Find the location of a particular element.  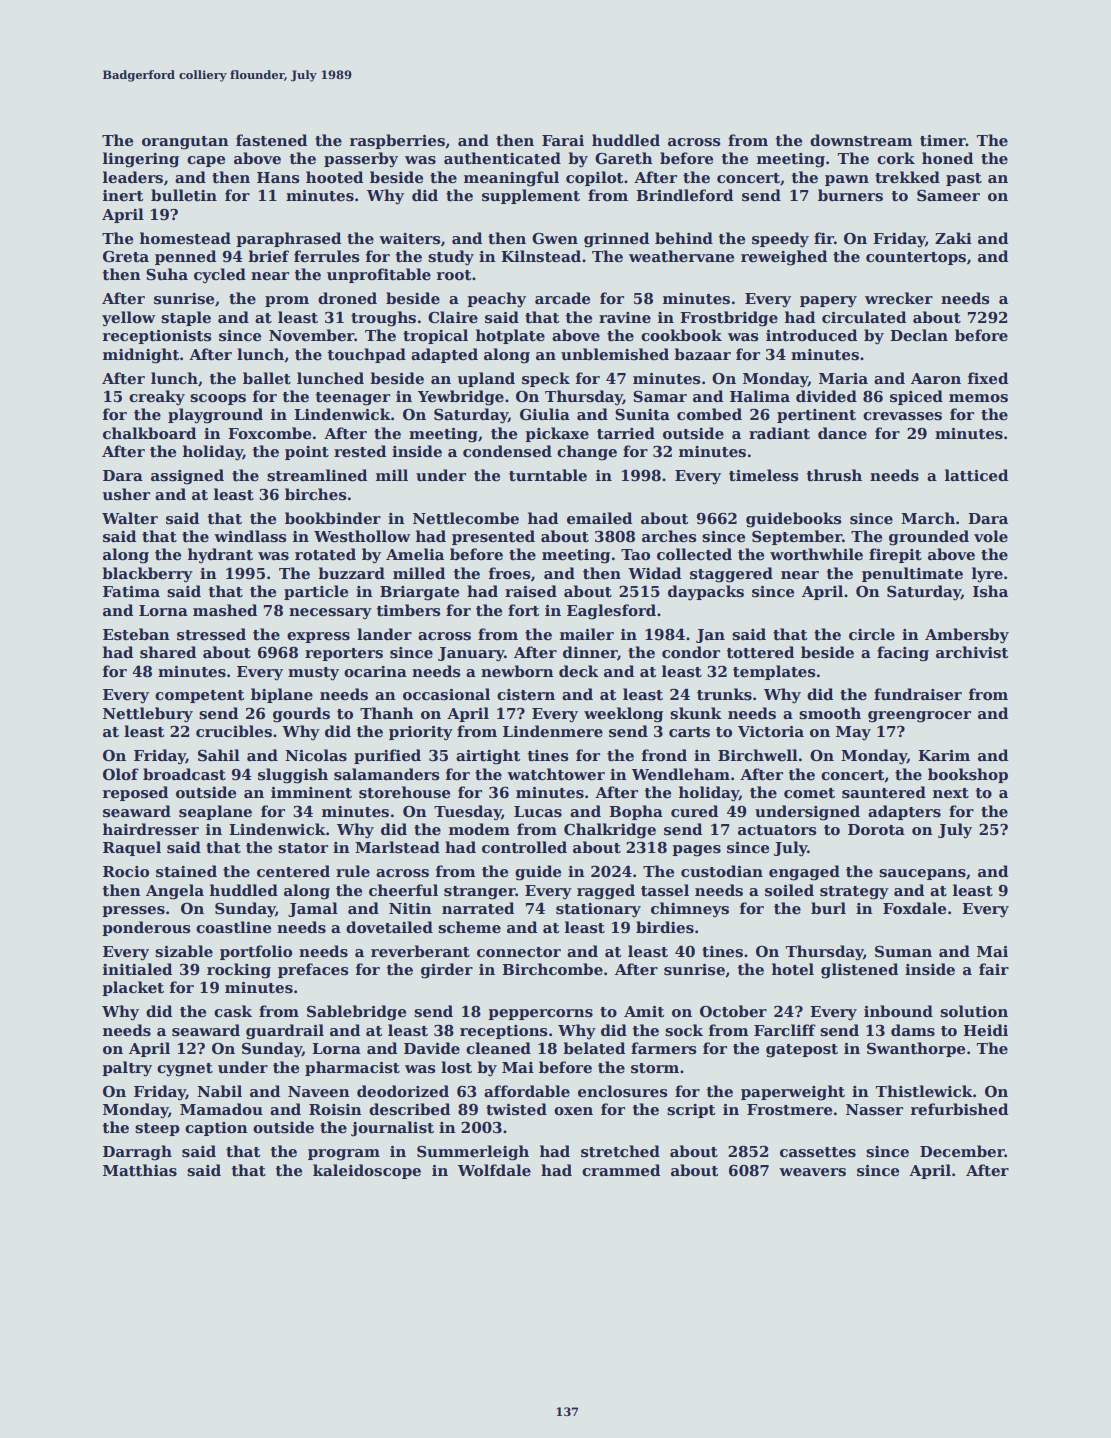

Angela is located at coordinates (175, 892).
